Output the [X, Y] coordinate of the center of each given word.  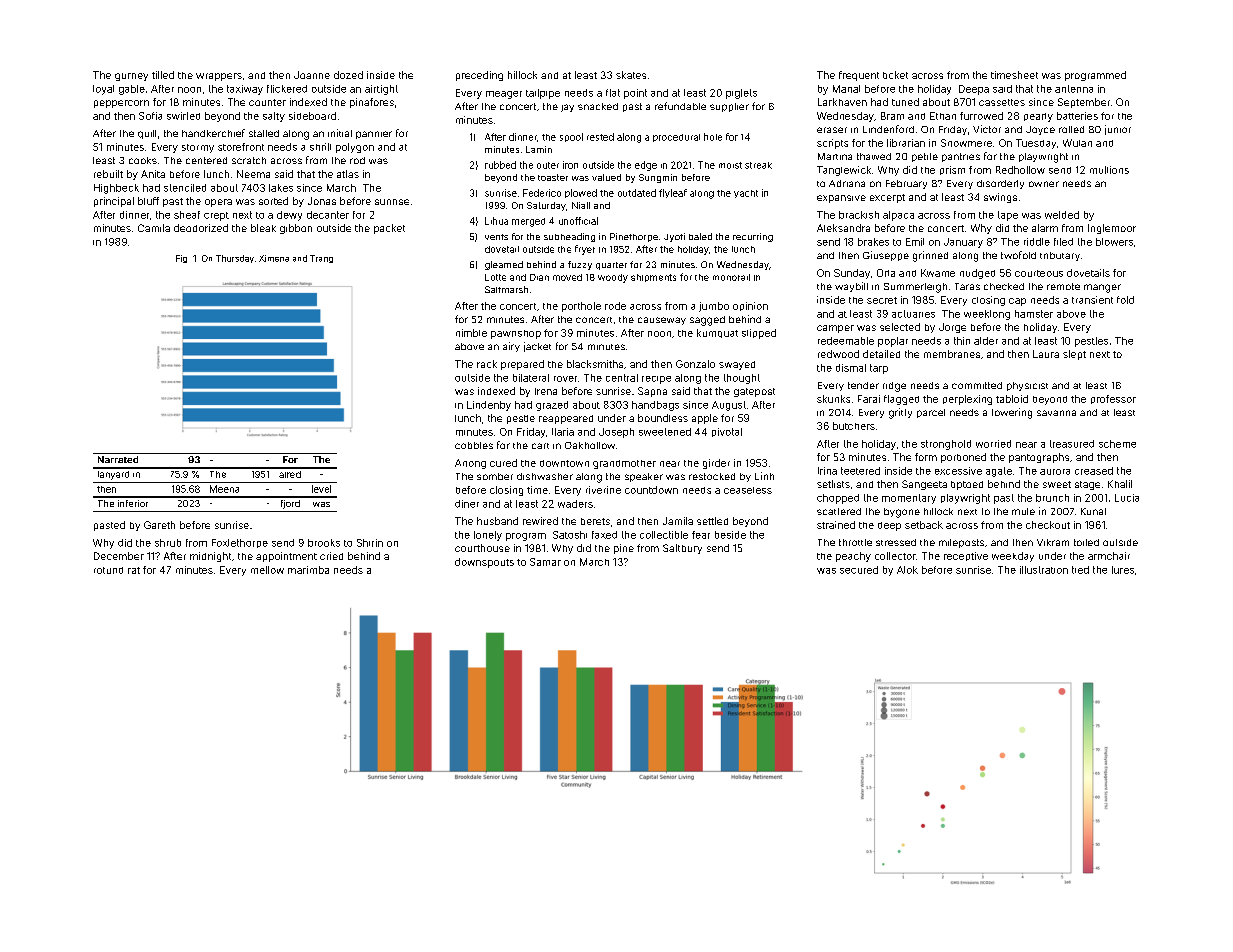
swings [1000, 198]
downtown [564, 463]
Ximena [274, 258]
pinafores [372, 103]
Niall [581, 205]
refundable [680, 106]
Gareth [159, 525]
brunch [1052, 498]
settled [712, 521]
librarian [906, 143]
